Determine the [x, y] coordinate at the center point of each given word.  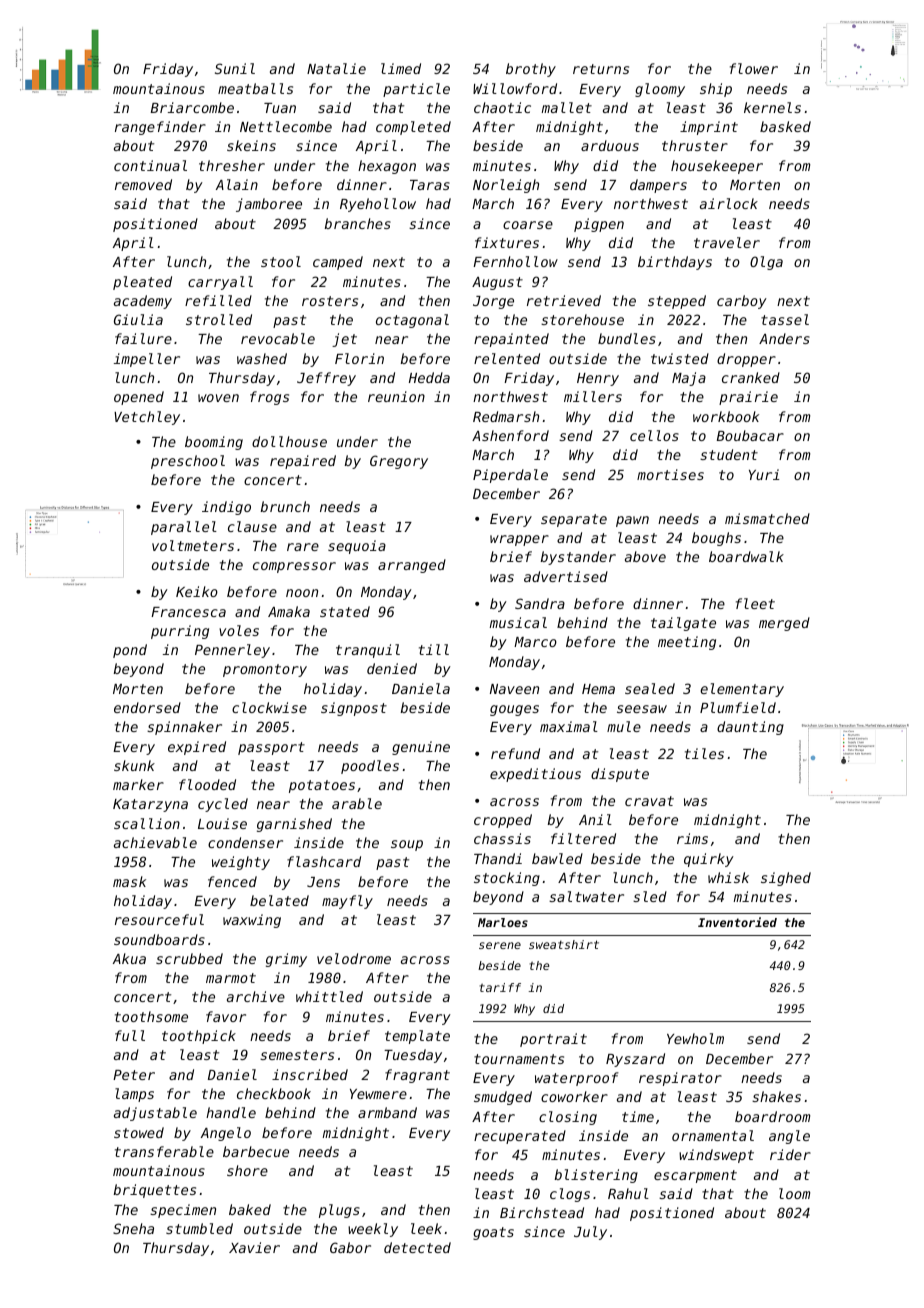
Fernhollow [515, 261]
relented [507, 358]
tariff [500, 987]
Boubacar [750, 435]
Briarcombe [192, 107]
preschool [188, 462]
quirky [709, 860]
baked [250, 1209]
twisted [680, 358]
